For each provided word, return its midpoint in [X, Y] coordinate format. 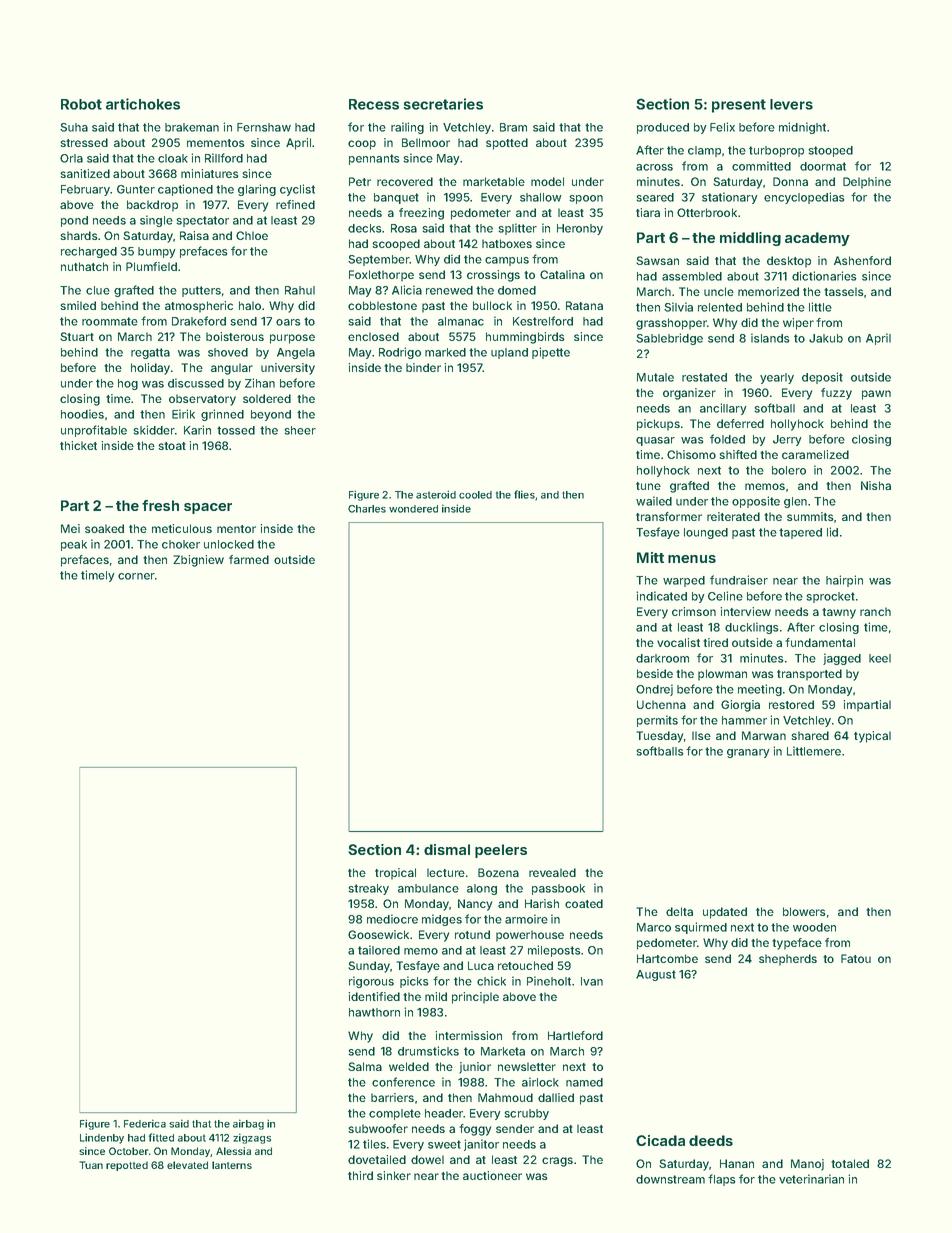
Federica [145, 1123]
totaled [850, 1163]
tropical [395, 874]
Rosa [404, 228]
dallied [556, 1097]
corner [136, 576]
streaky [368, 889]
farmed [249, 559]
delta [679, 911]
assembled [692, 276]
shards [78, 235]
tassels [843, 291]
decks [365, 228]
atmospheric [199, 307]
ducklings [752, 628]
